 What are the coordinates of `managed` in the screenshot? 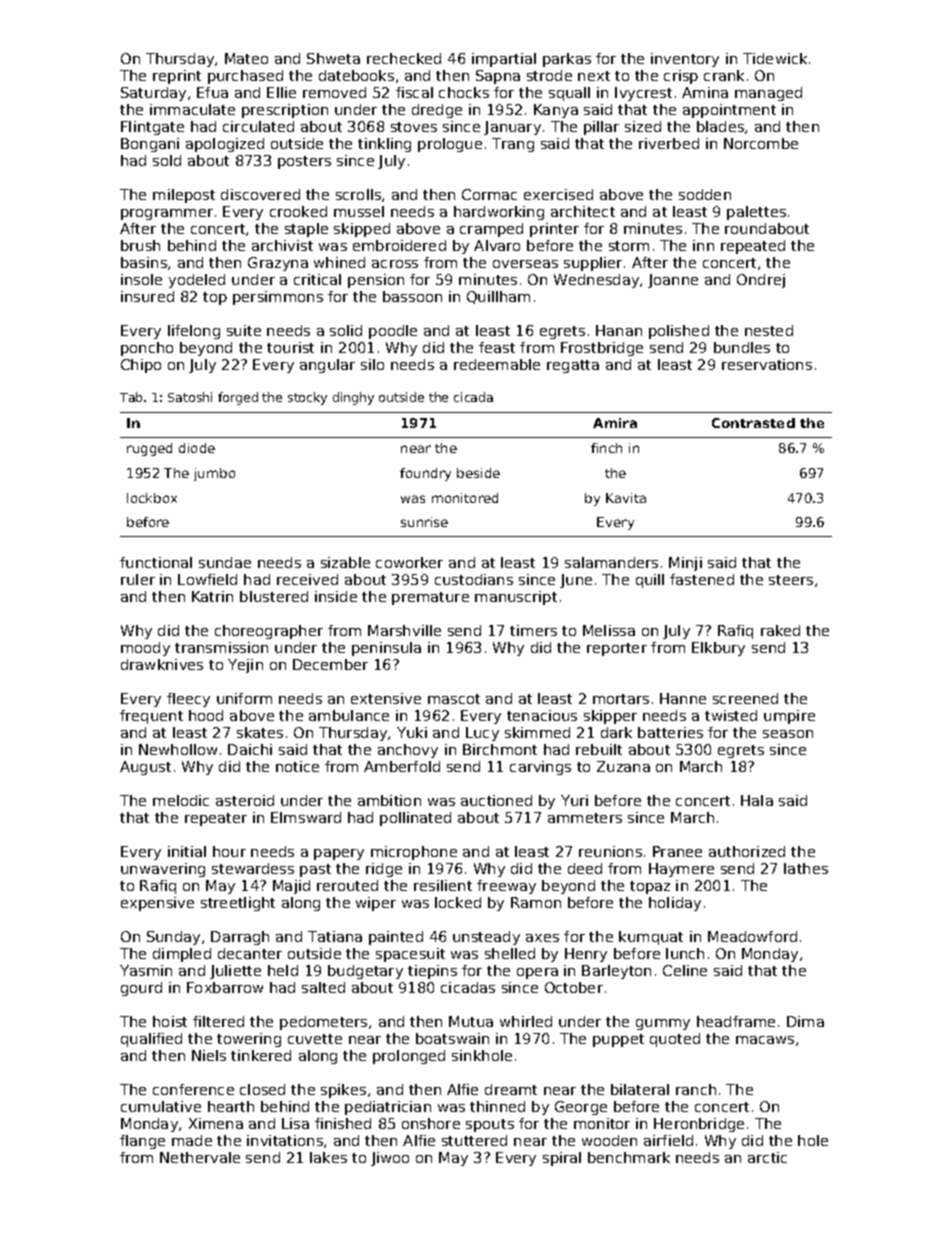 It's located at (768, 94).
